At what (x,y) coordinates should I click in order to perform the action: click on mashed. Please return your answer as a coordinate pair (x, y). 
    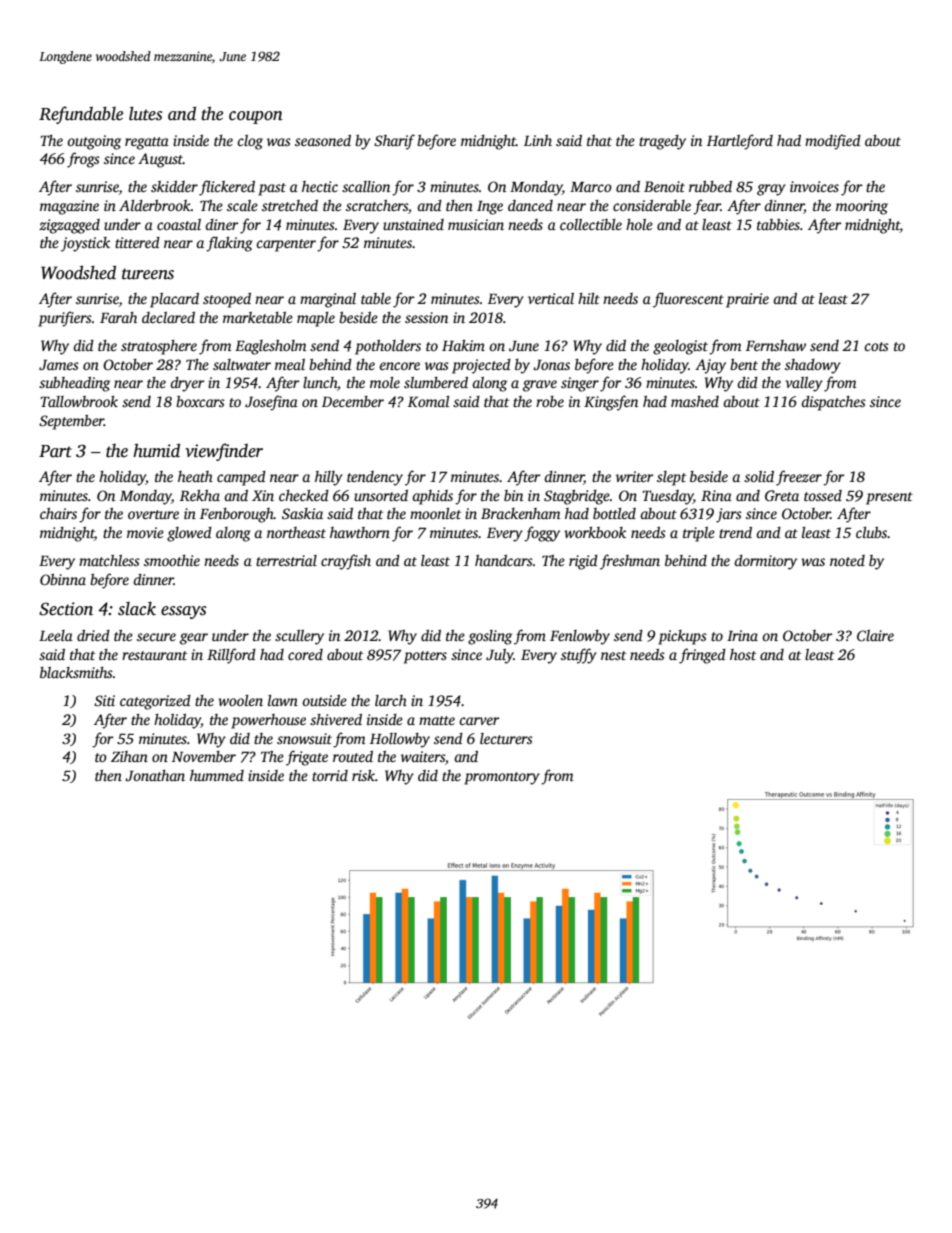
    Looking at the image, I should click on (695, 401).
